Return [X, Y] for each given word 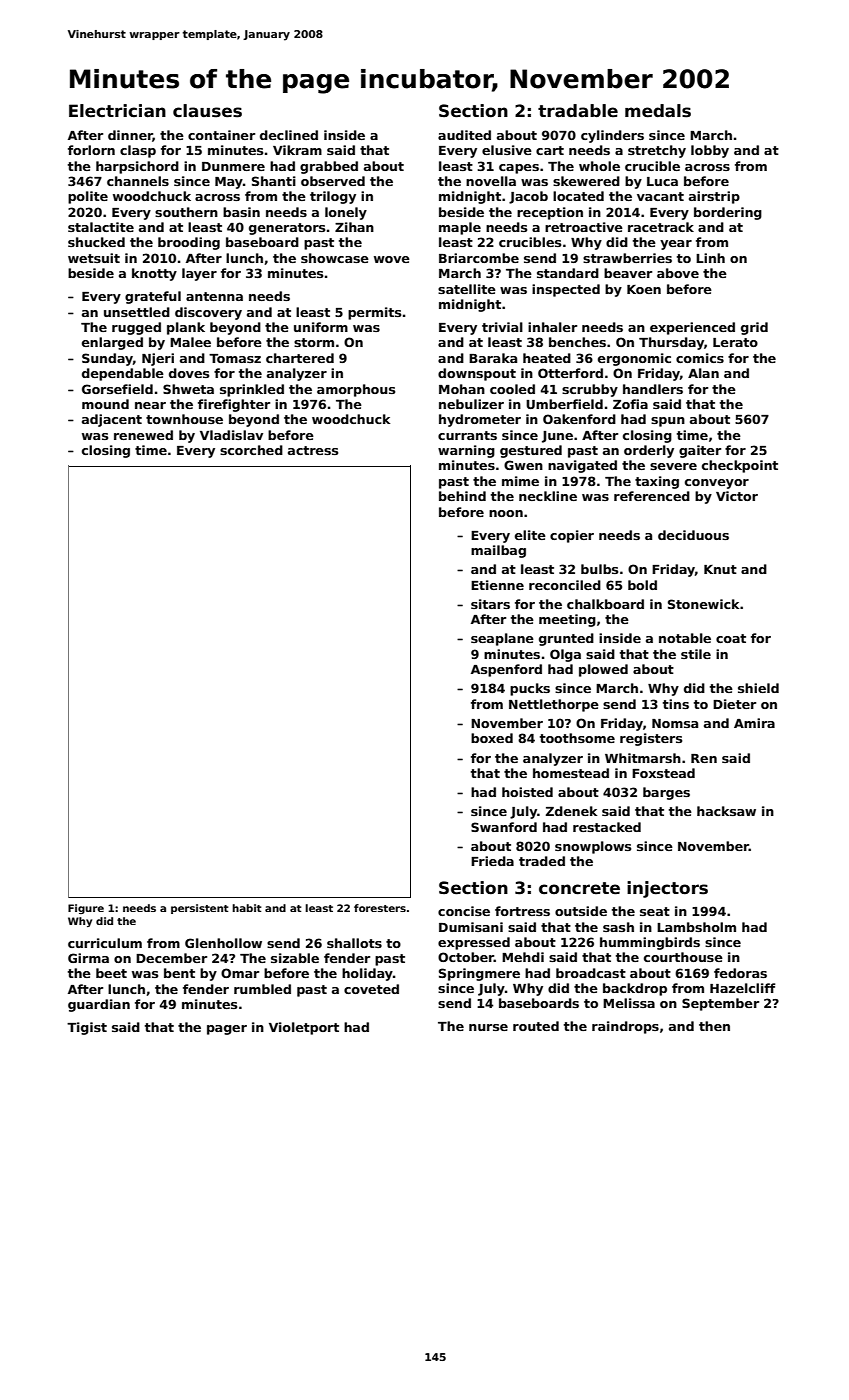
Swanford [504, 827]
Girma [88, 958]
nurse [488, 1027]
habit [247, 908]
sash [618, 927]
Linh [710, 258]
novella [491, 181]
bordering [728, 213]
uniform [321, 327]
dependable [123, 374]
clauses [207, 111]
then [714, 1026]
